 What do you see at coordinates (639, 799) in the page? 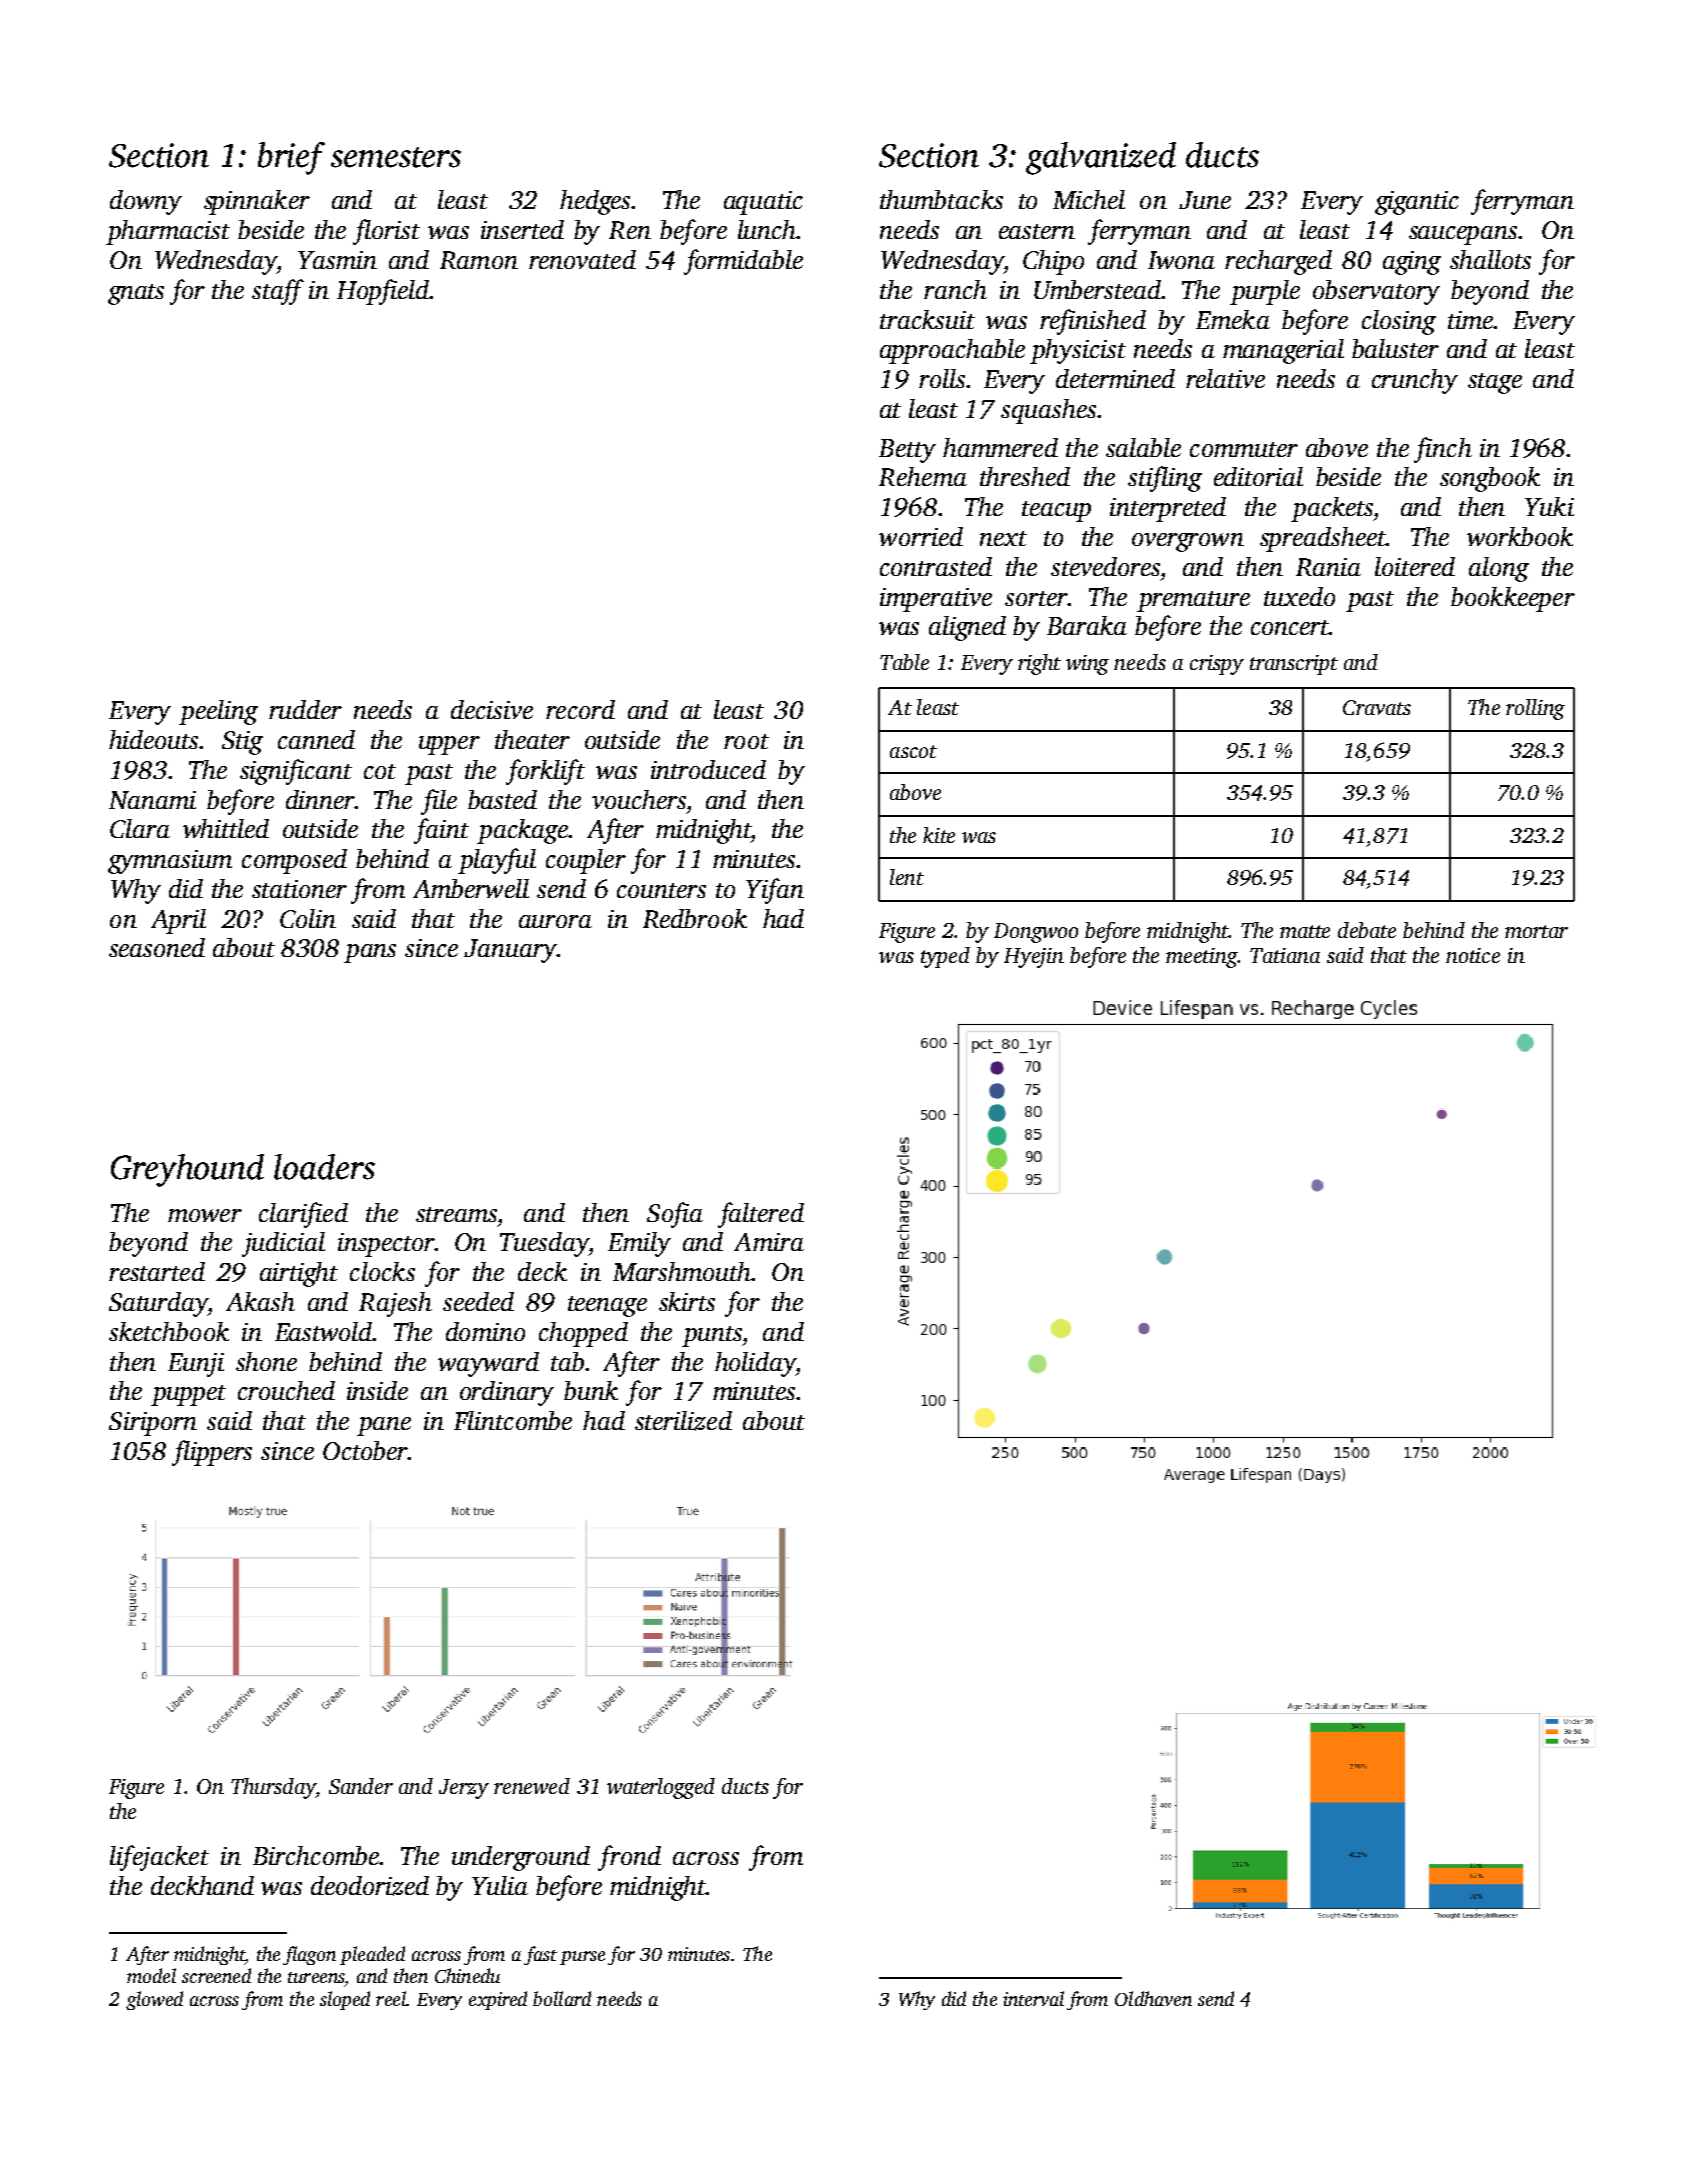
I see `vouchers` at bounding box center [639, 799].
